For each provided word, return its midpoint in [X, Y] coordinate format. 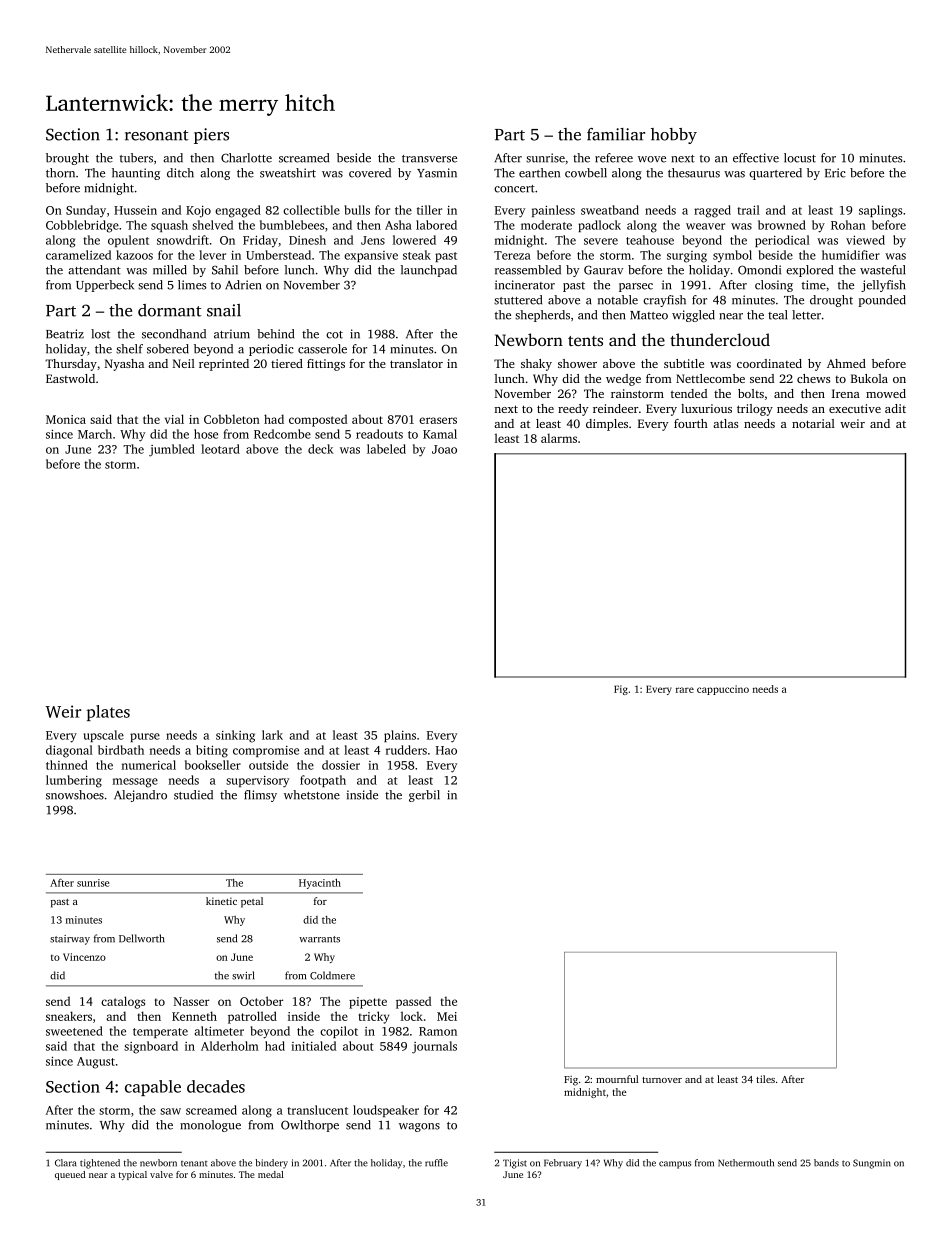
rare [685, 690]
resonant [157, 135]
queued [70, 1175]
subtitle [684, 363]
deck [321, 449]
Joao [444, 449]
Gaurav [603, 270]
